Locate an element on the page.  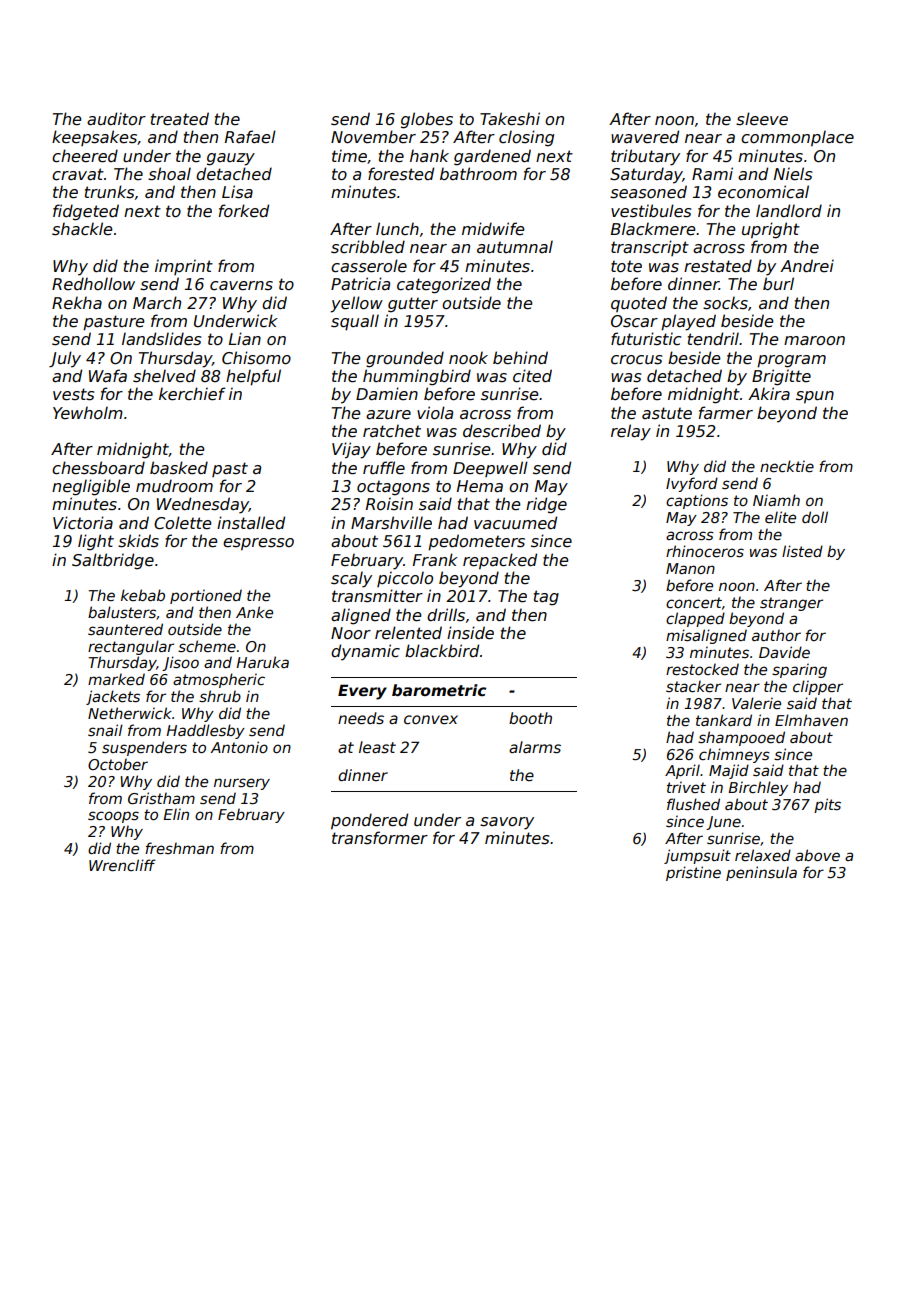
treated is located at coordinates (180, 119).
